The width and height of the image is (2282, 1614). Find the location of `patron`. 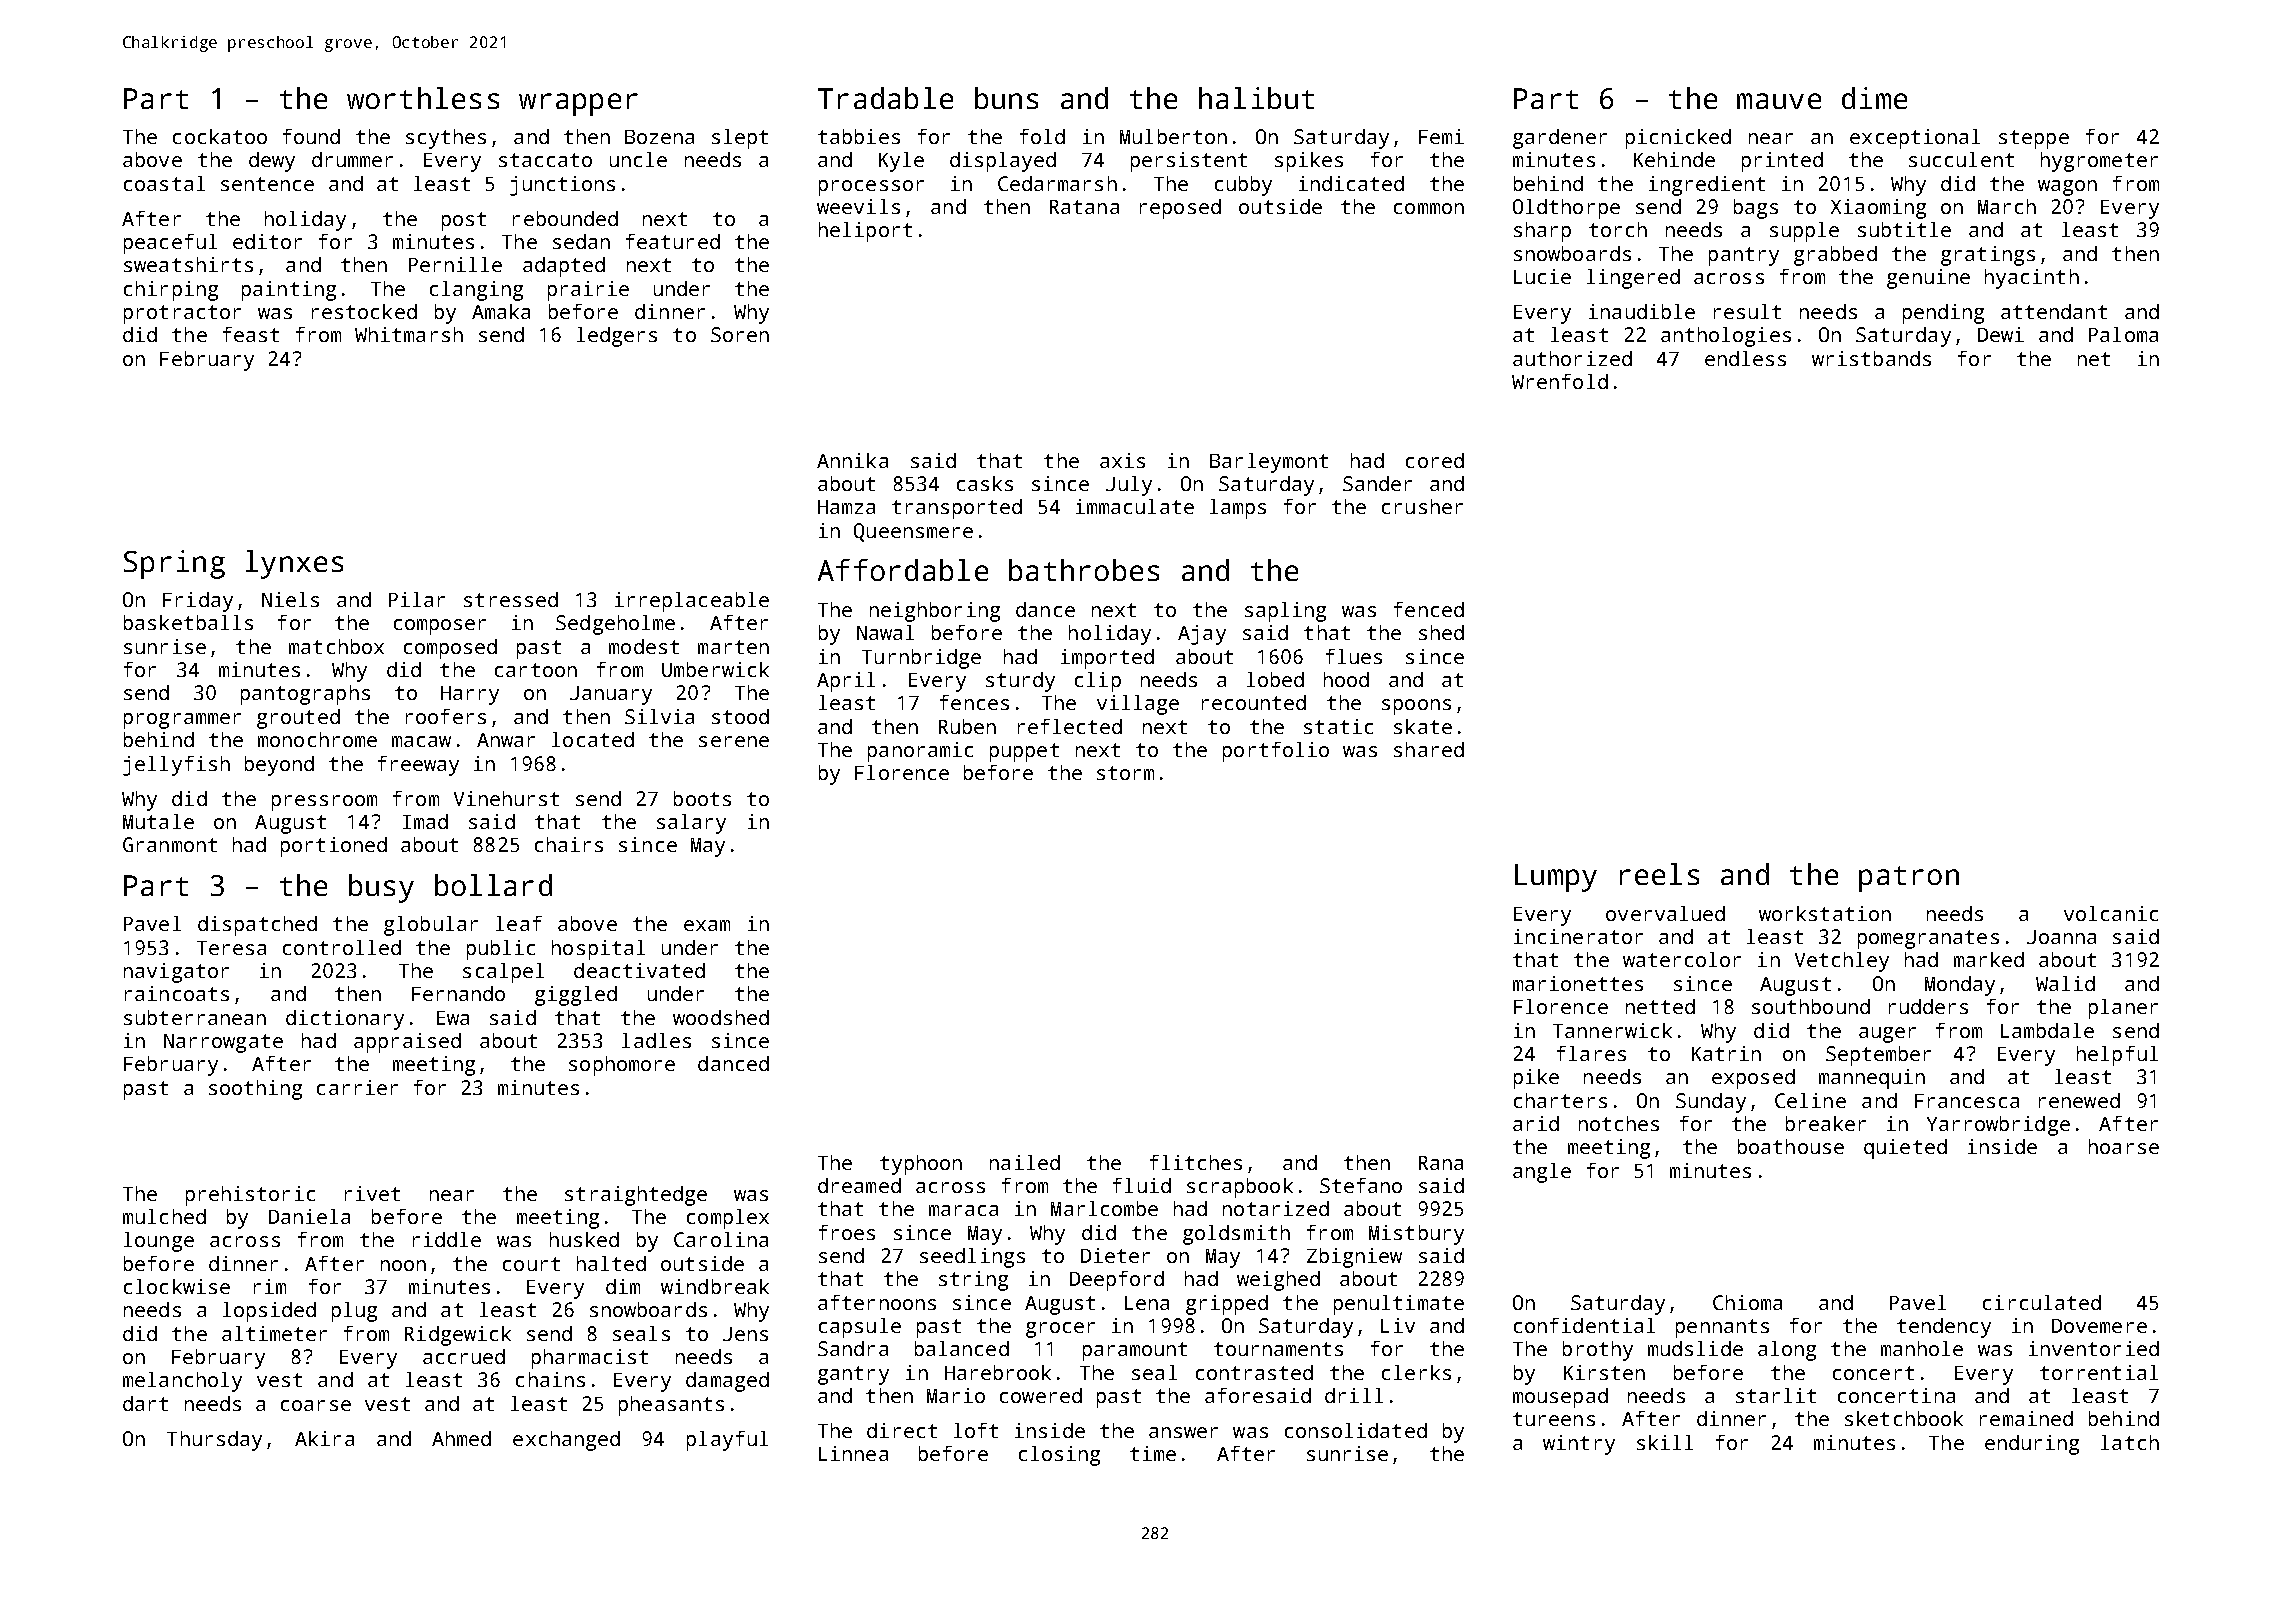

patron is located at coordinates (1909, 879).
